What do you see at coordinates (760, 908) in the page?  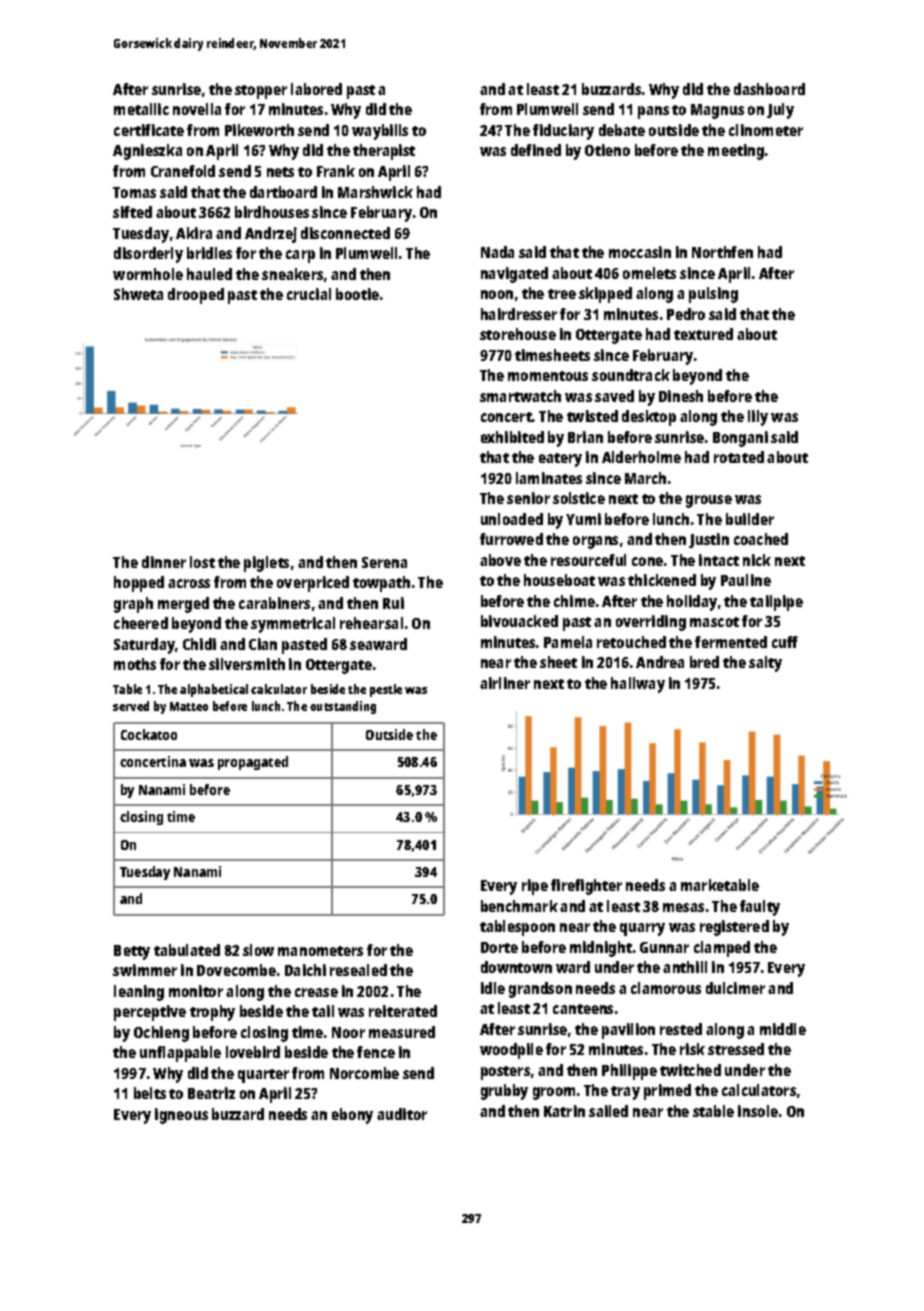 I see `faulty` at bounding box center [760, 908].
